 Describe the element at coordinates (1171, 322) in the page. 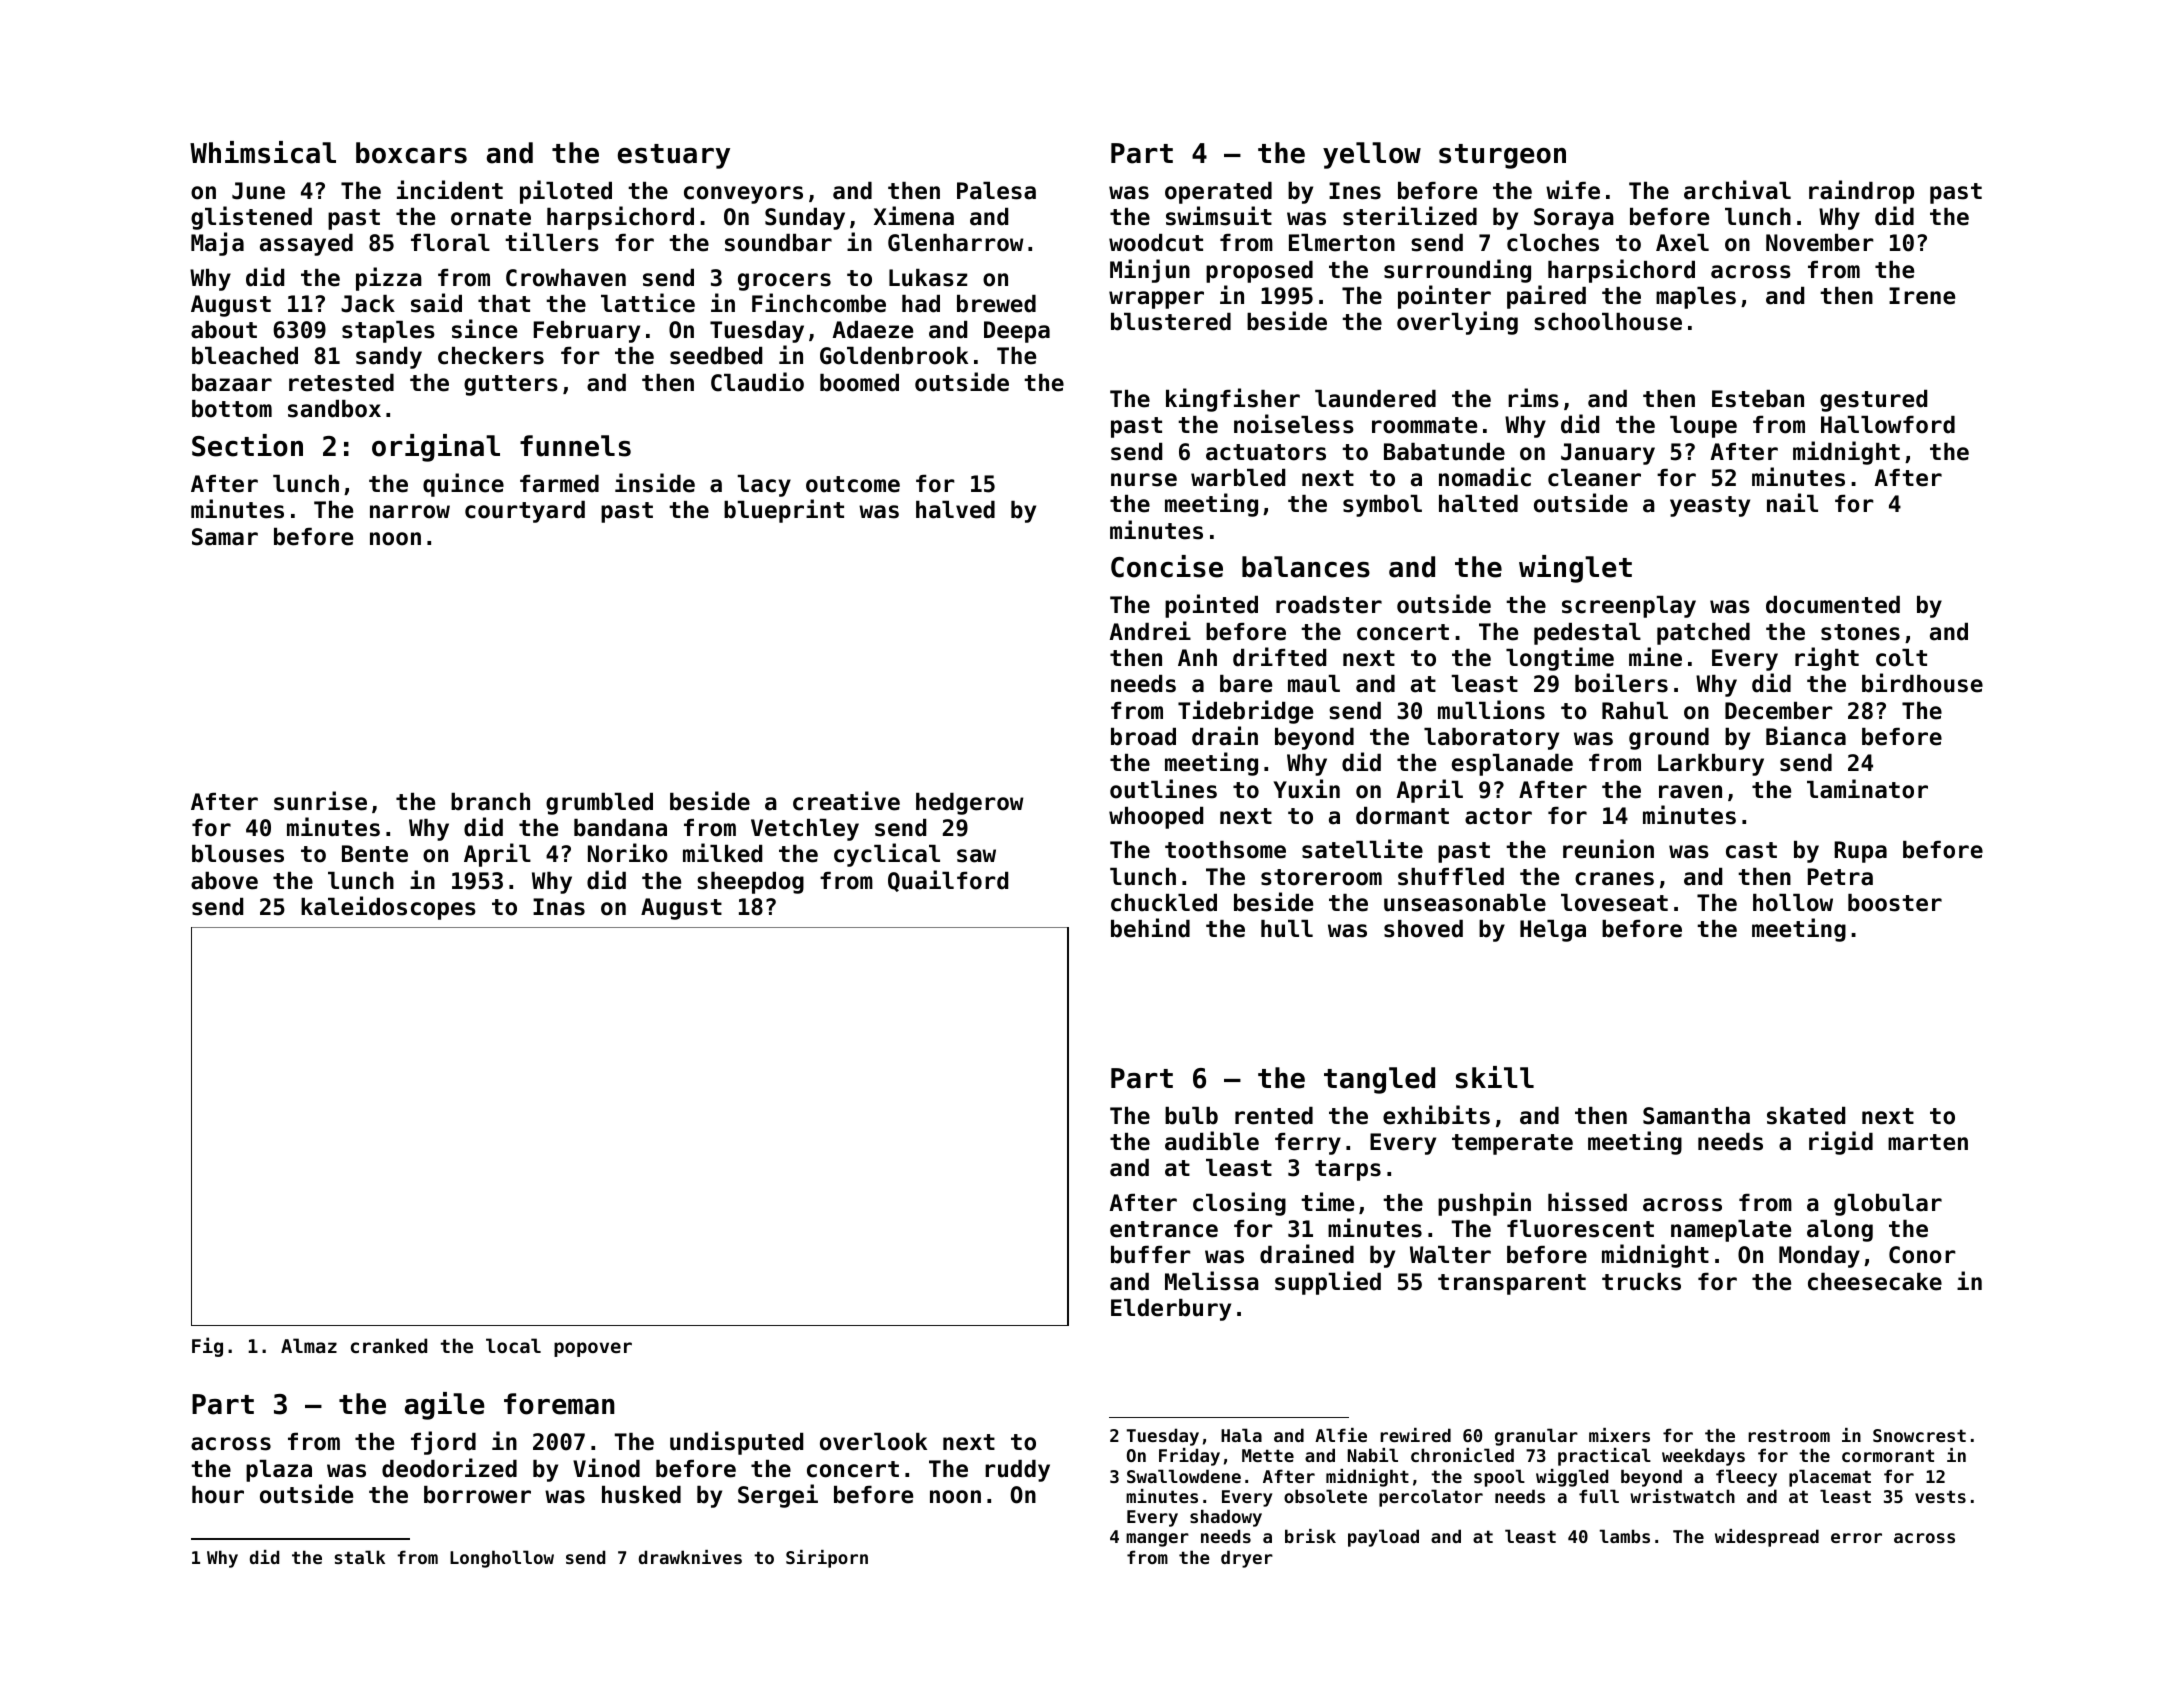

I see `blustered` at that location.
